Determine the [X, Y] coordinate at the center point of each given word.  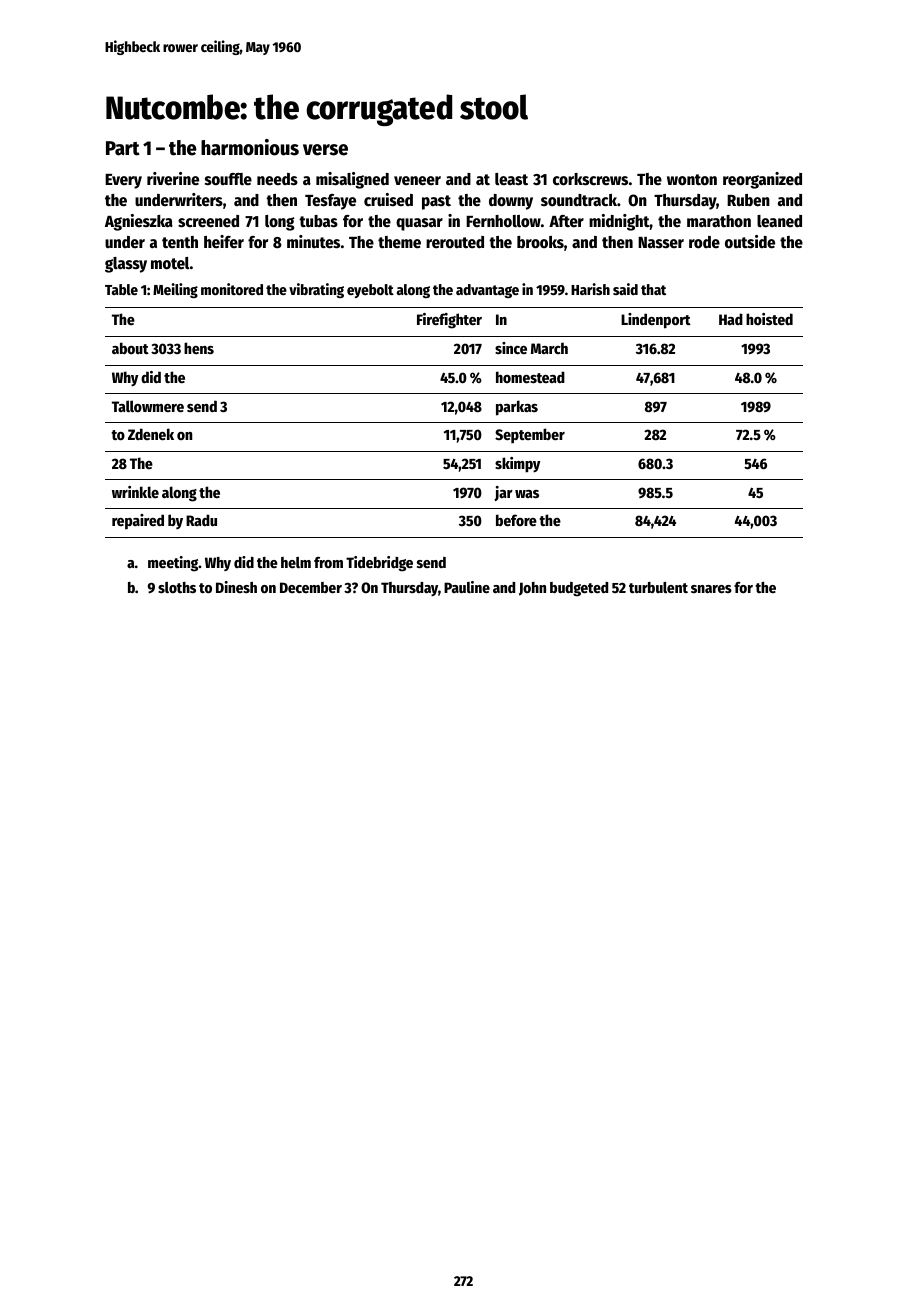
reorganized [762, 180]
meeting [173, 564]
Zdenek [151, 434]
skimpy [517, 465]
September [530, 435]
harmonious [250, 147]
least [511, 179]
